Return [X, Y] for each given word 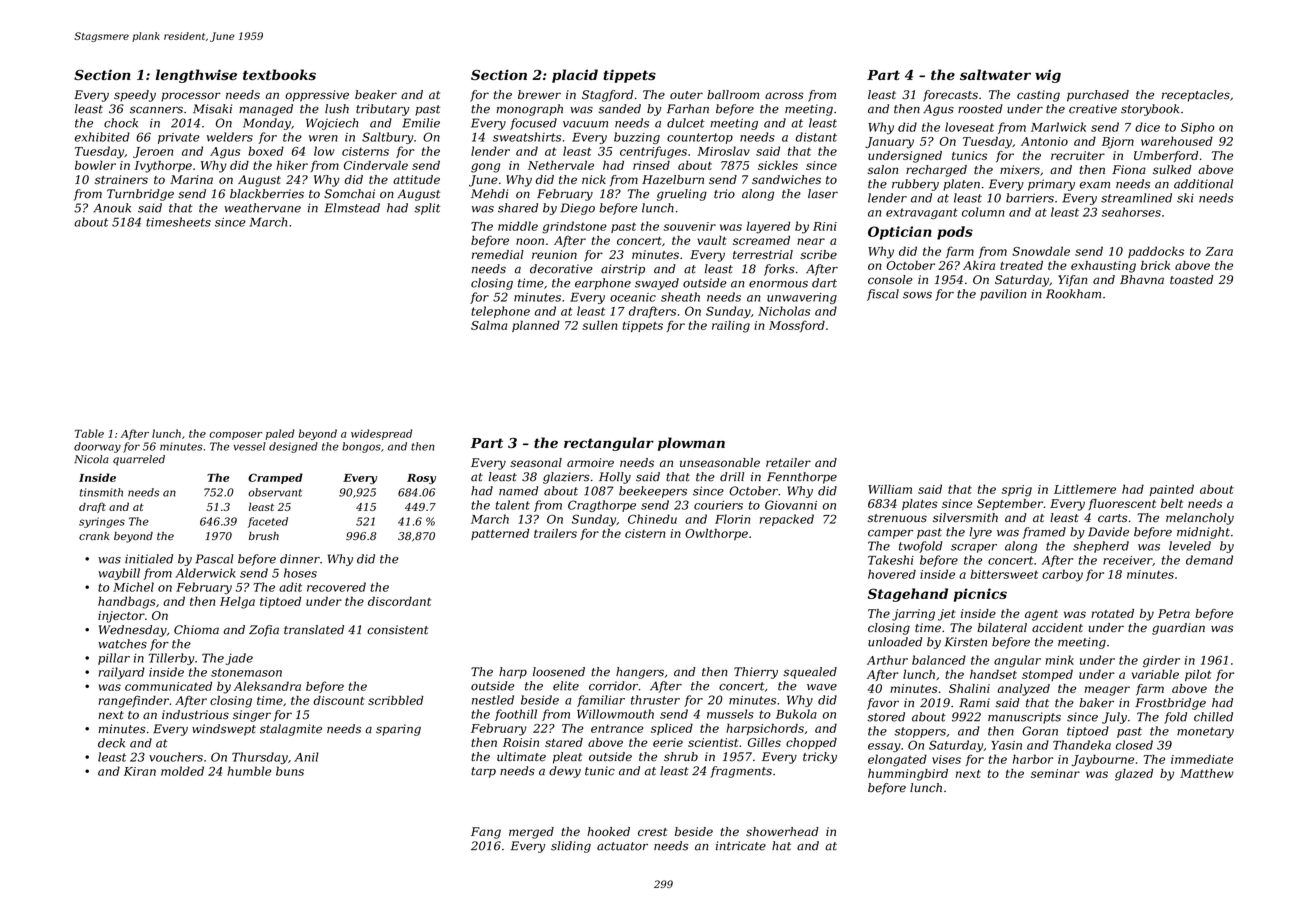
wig [1048, 76]
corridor [613, 686]
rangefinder [133, 702]
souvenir [689, 226]
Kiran [140, 771]
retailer [788, 462]
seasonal [536, 462]
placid [575, 76]
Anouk [112, 208]
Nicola [91, 459]
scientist [713, 742]
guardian [1178, 629]
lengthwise [196, 76]
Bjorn [1118, 143]
